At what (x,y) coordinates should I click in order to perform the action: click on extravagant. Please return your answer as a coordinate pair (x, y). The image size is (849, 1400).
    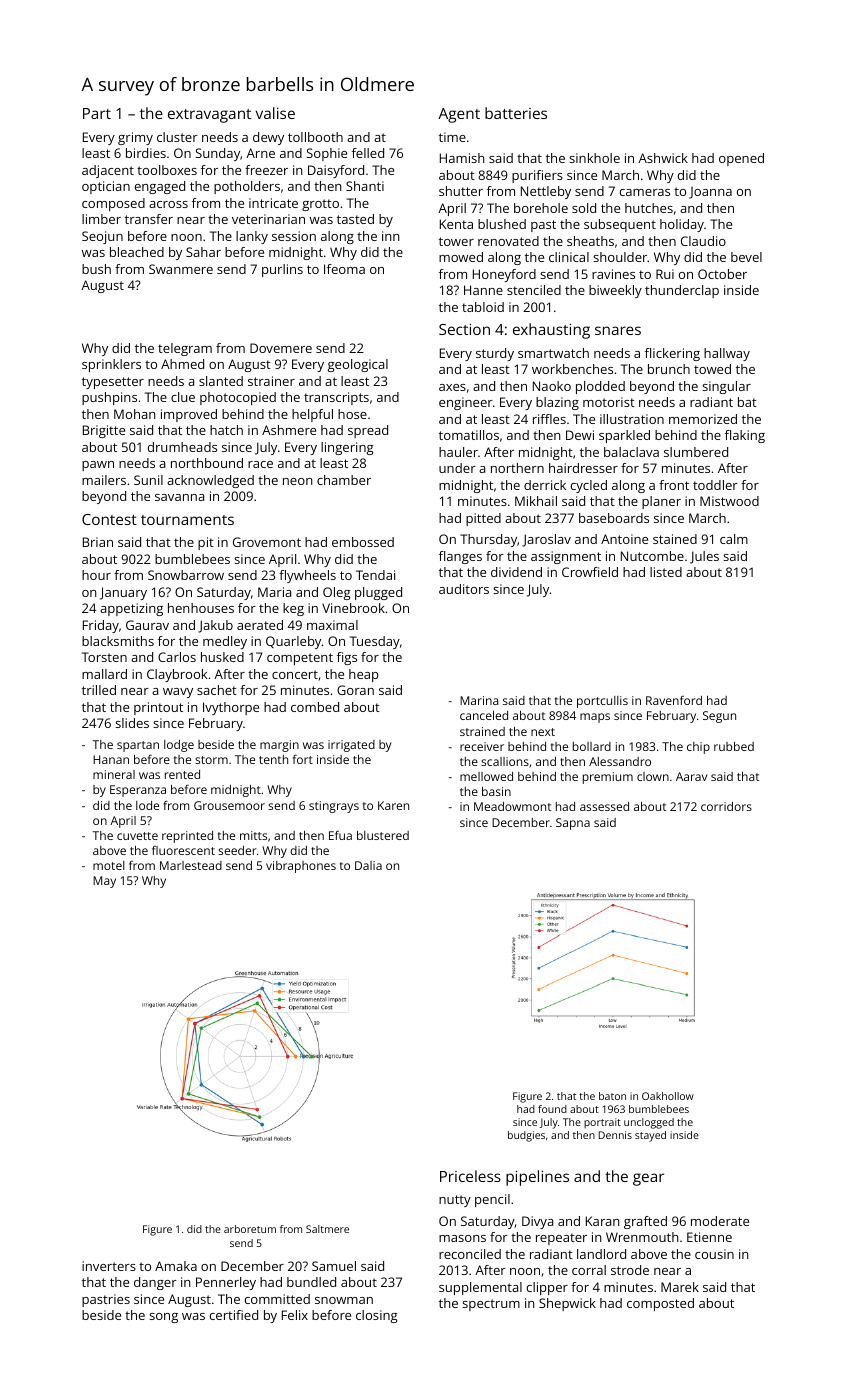
    Looking at the image, I should click on (209, 116).
